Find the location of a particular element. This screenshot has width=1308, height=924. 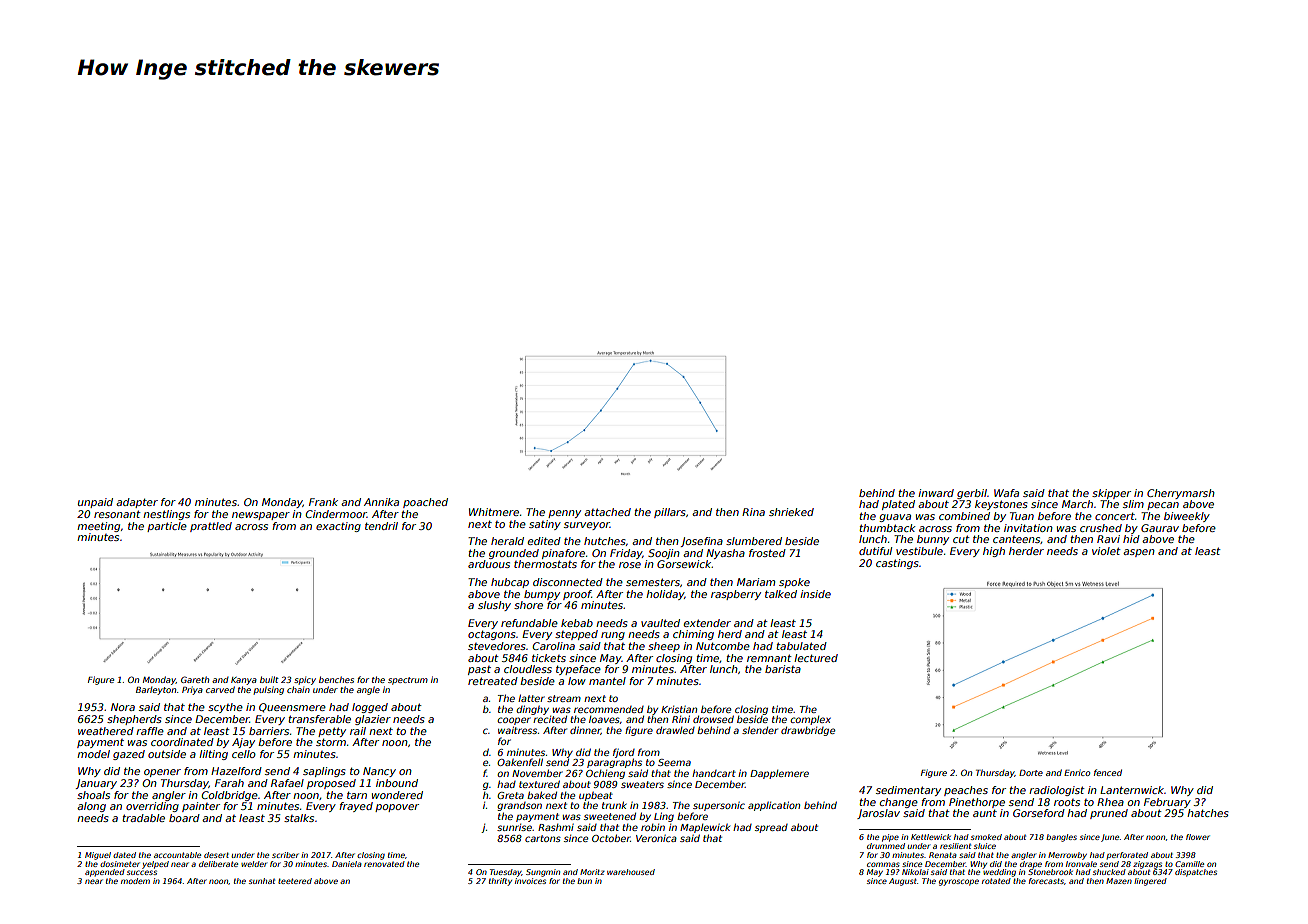

drawbridge is located at coordinates (808, 731).
